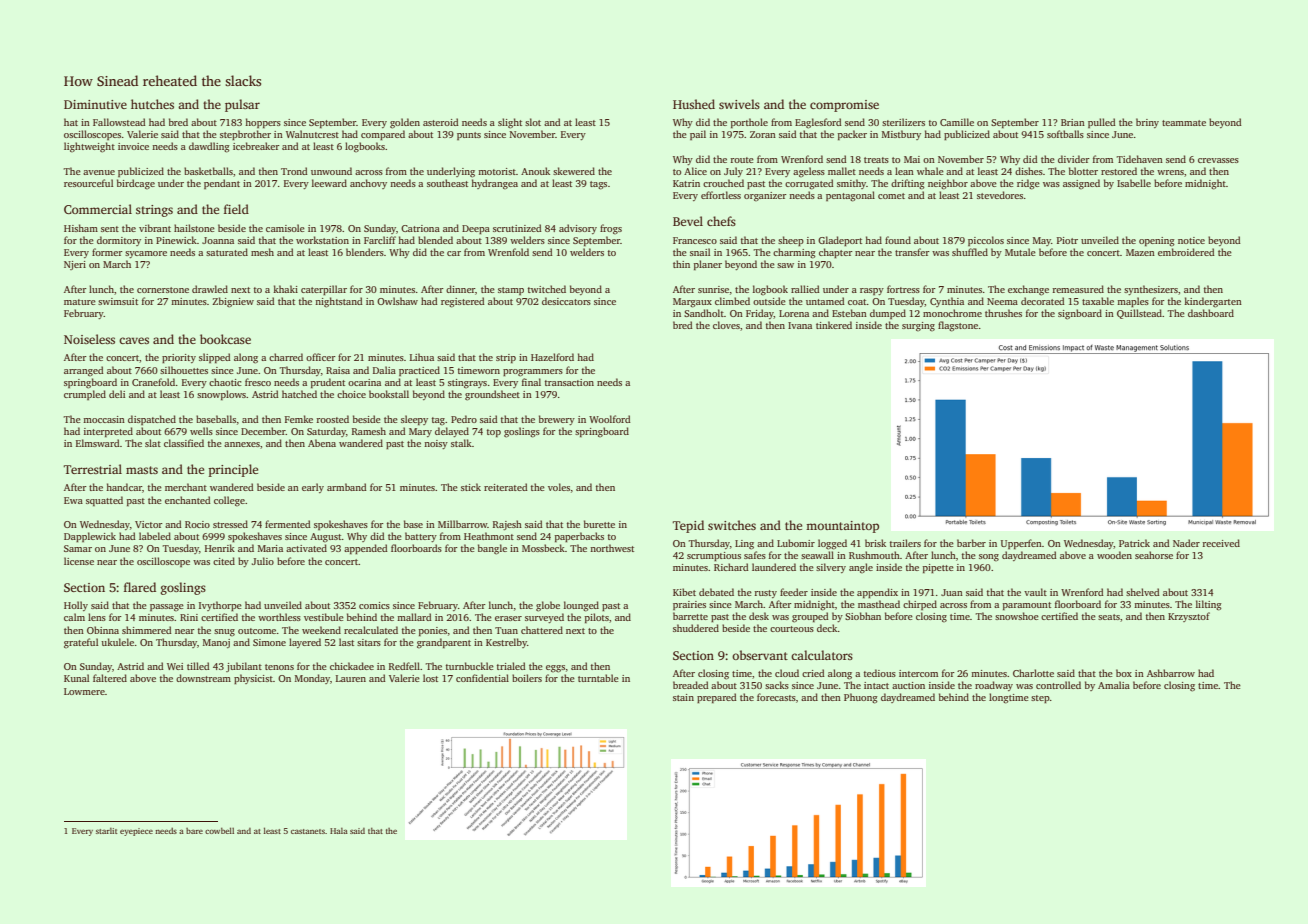 The width and height of the document is (1308, 924). I want to click on license, so click(79, 561).
